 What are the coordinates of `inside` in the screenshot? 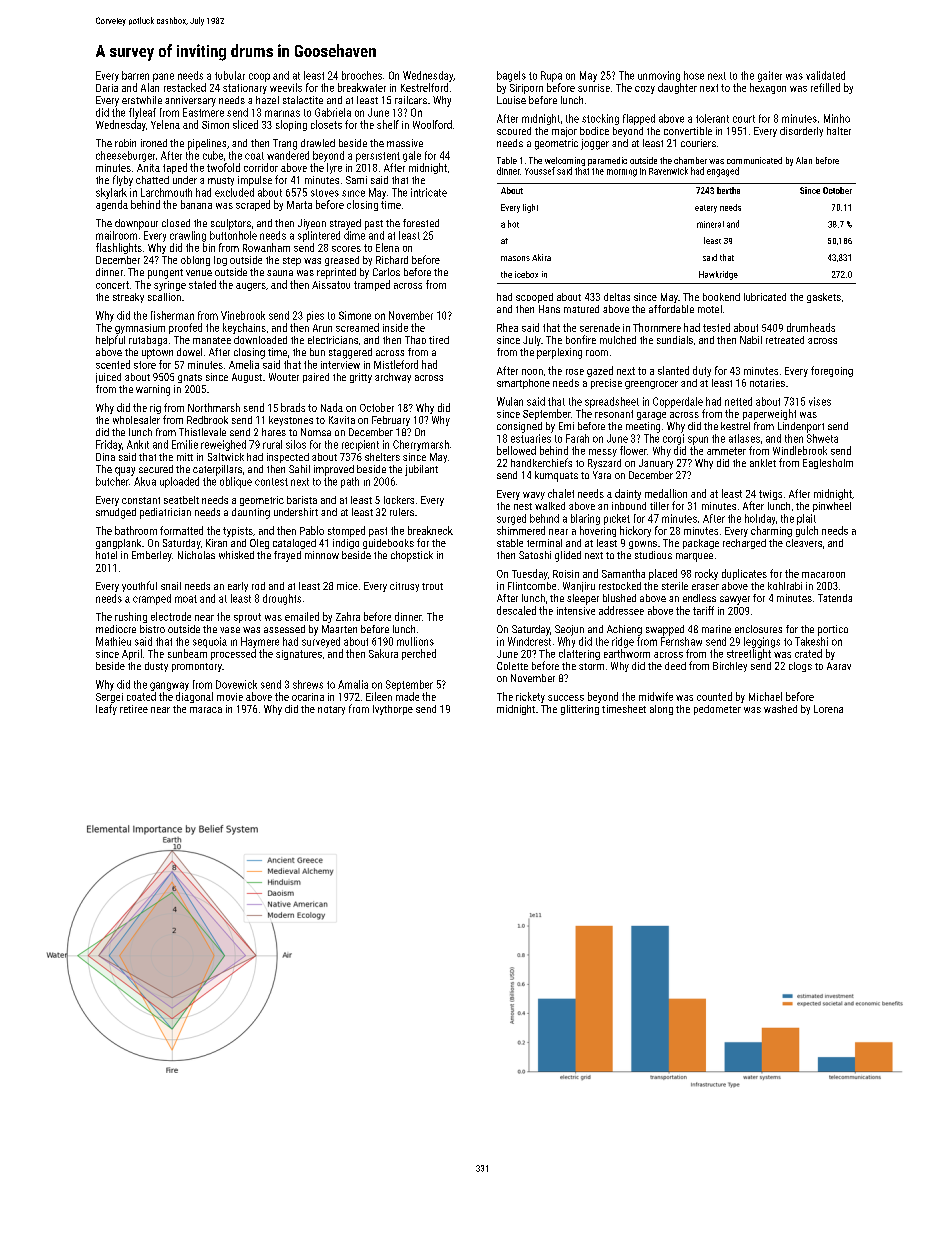 It's located at (395, 327).
